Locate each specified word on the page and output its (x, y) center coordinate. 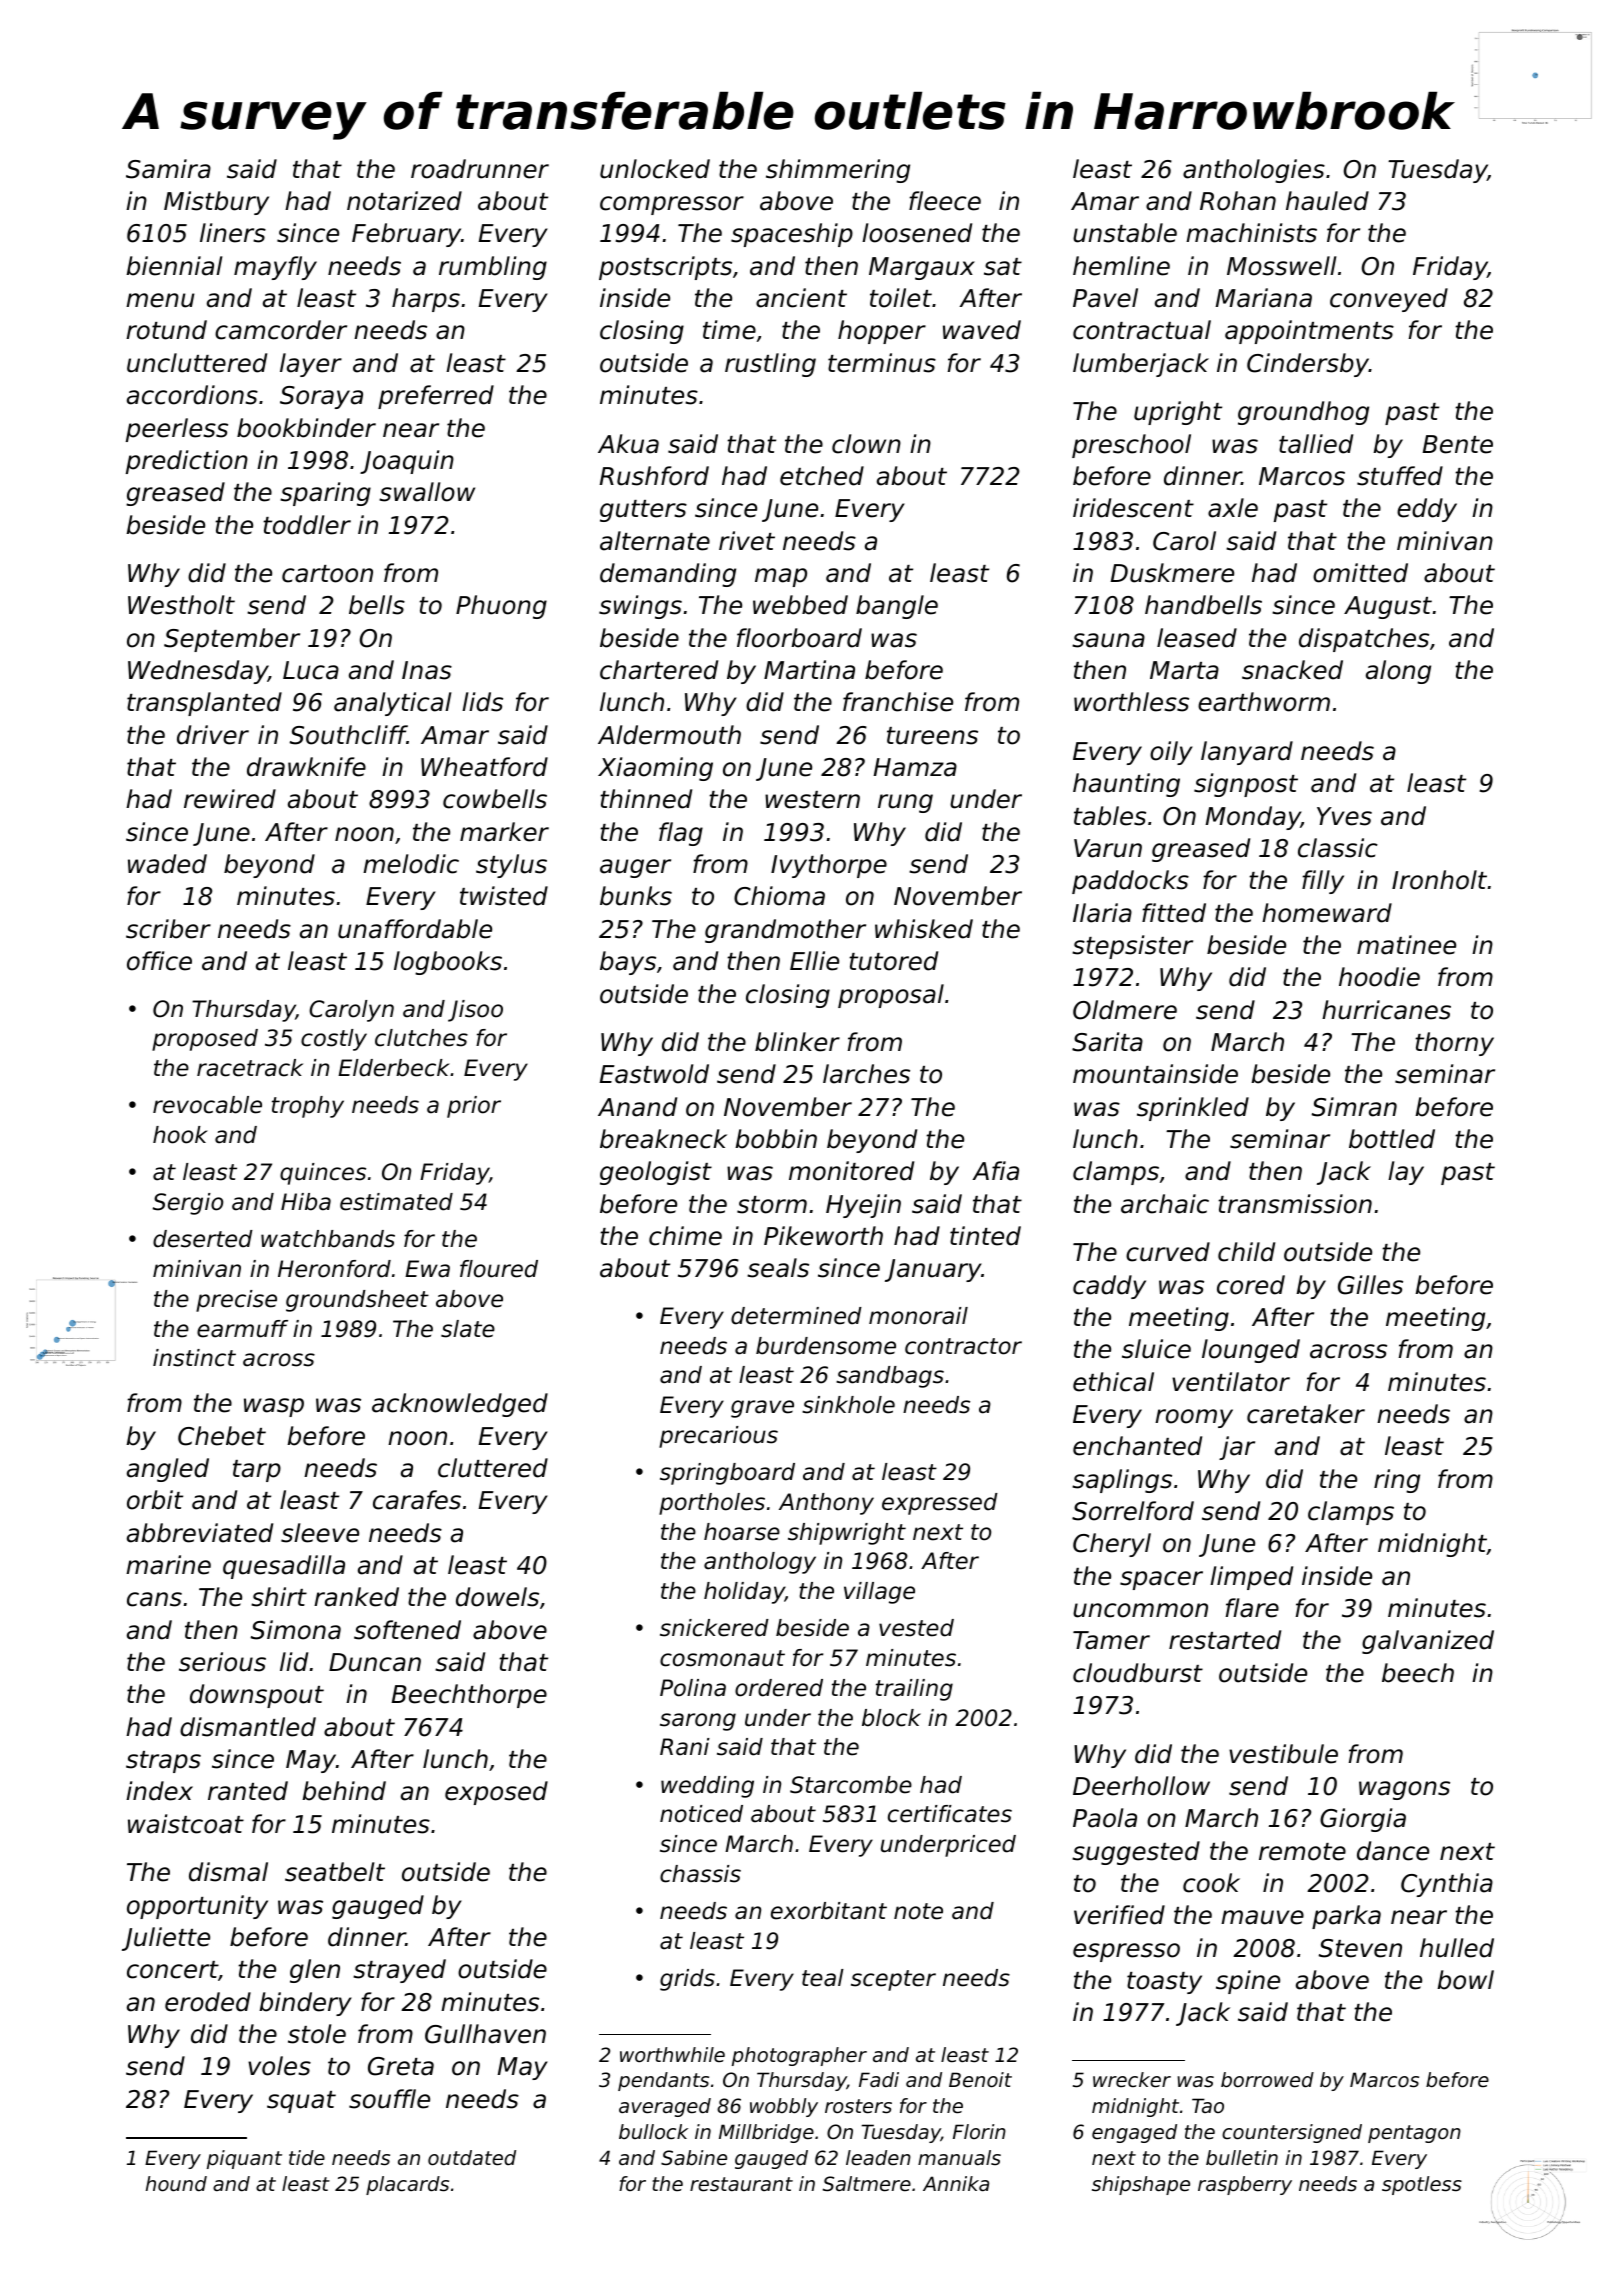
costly (334, 1040)
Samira (168, 169)
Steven (1360, 1948)
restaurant (741, 2184)
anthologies (1254, 171)
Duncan (375, 1662)
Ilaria (1102, 913)
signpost (1246, 785)
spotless (1422, 2185)
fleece (945, 201)
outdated (472, 2158)
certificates (950, 1814)
